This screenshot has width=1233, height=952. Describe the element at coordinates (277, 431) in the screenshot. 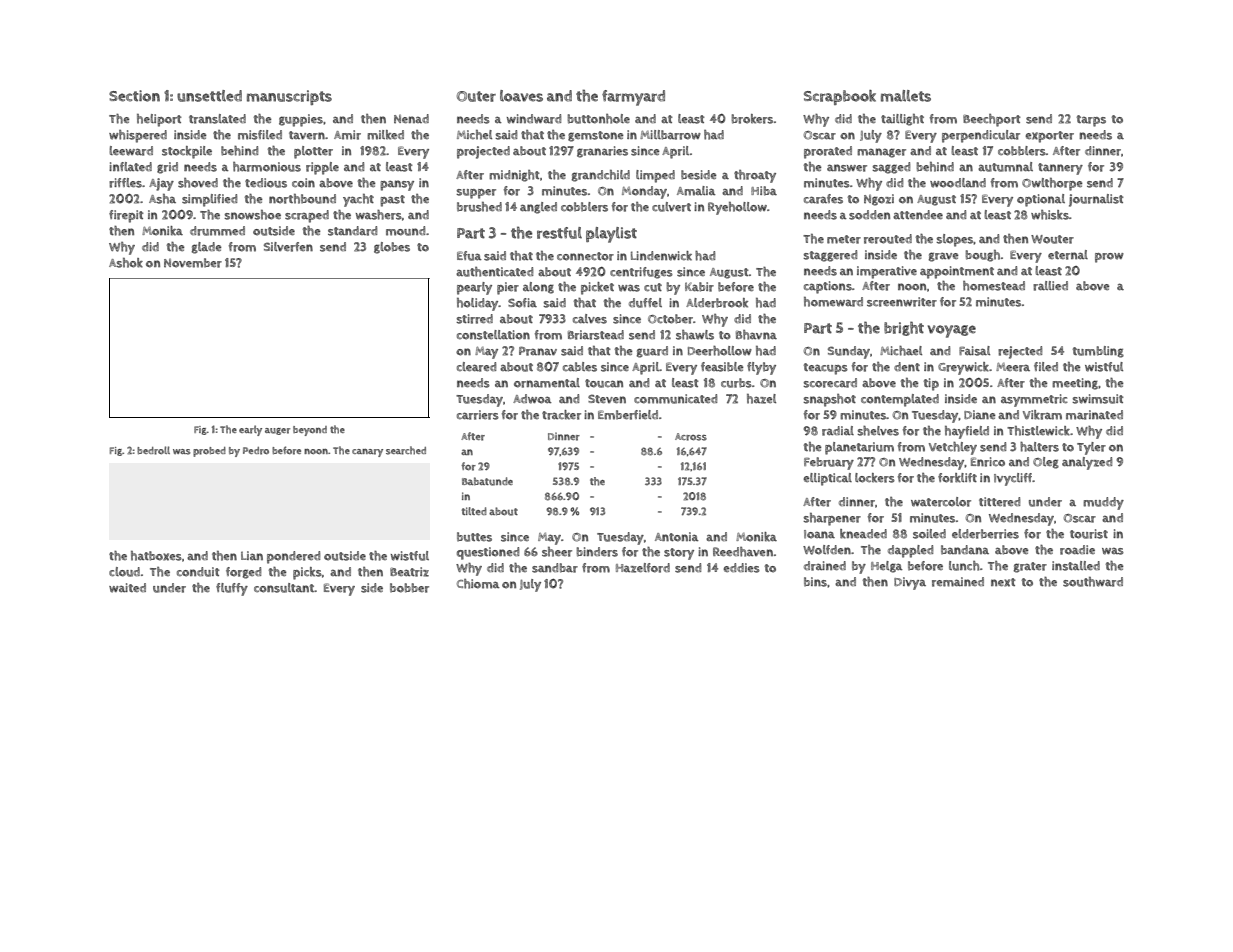

I see `auger` at that location.
